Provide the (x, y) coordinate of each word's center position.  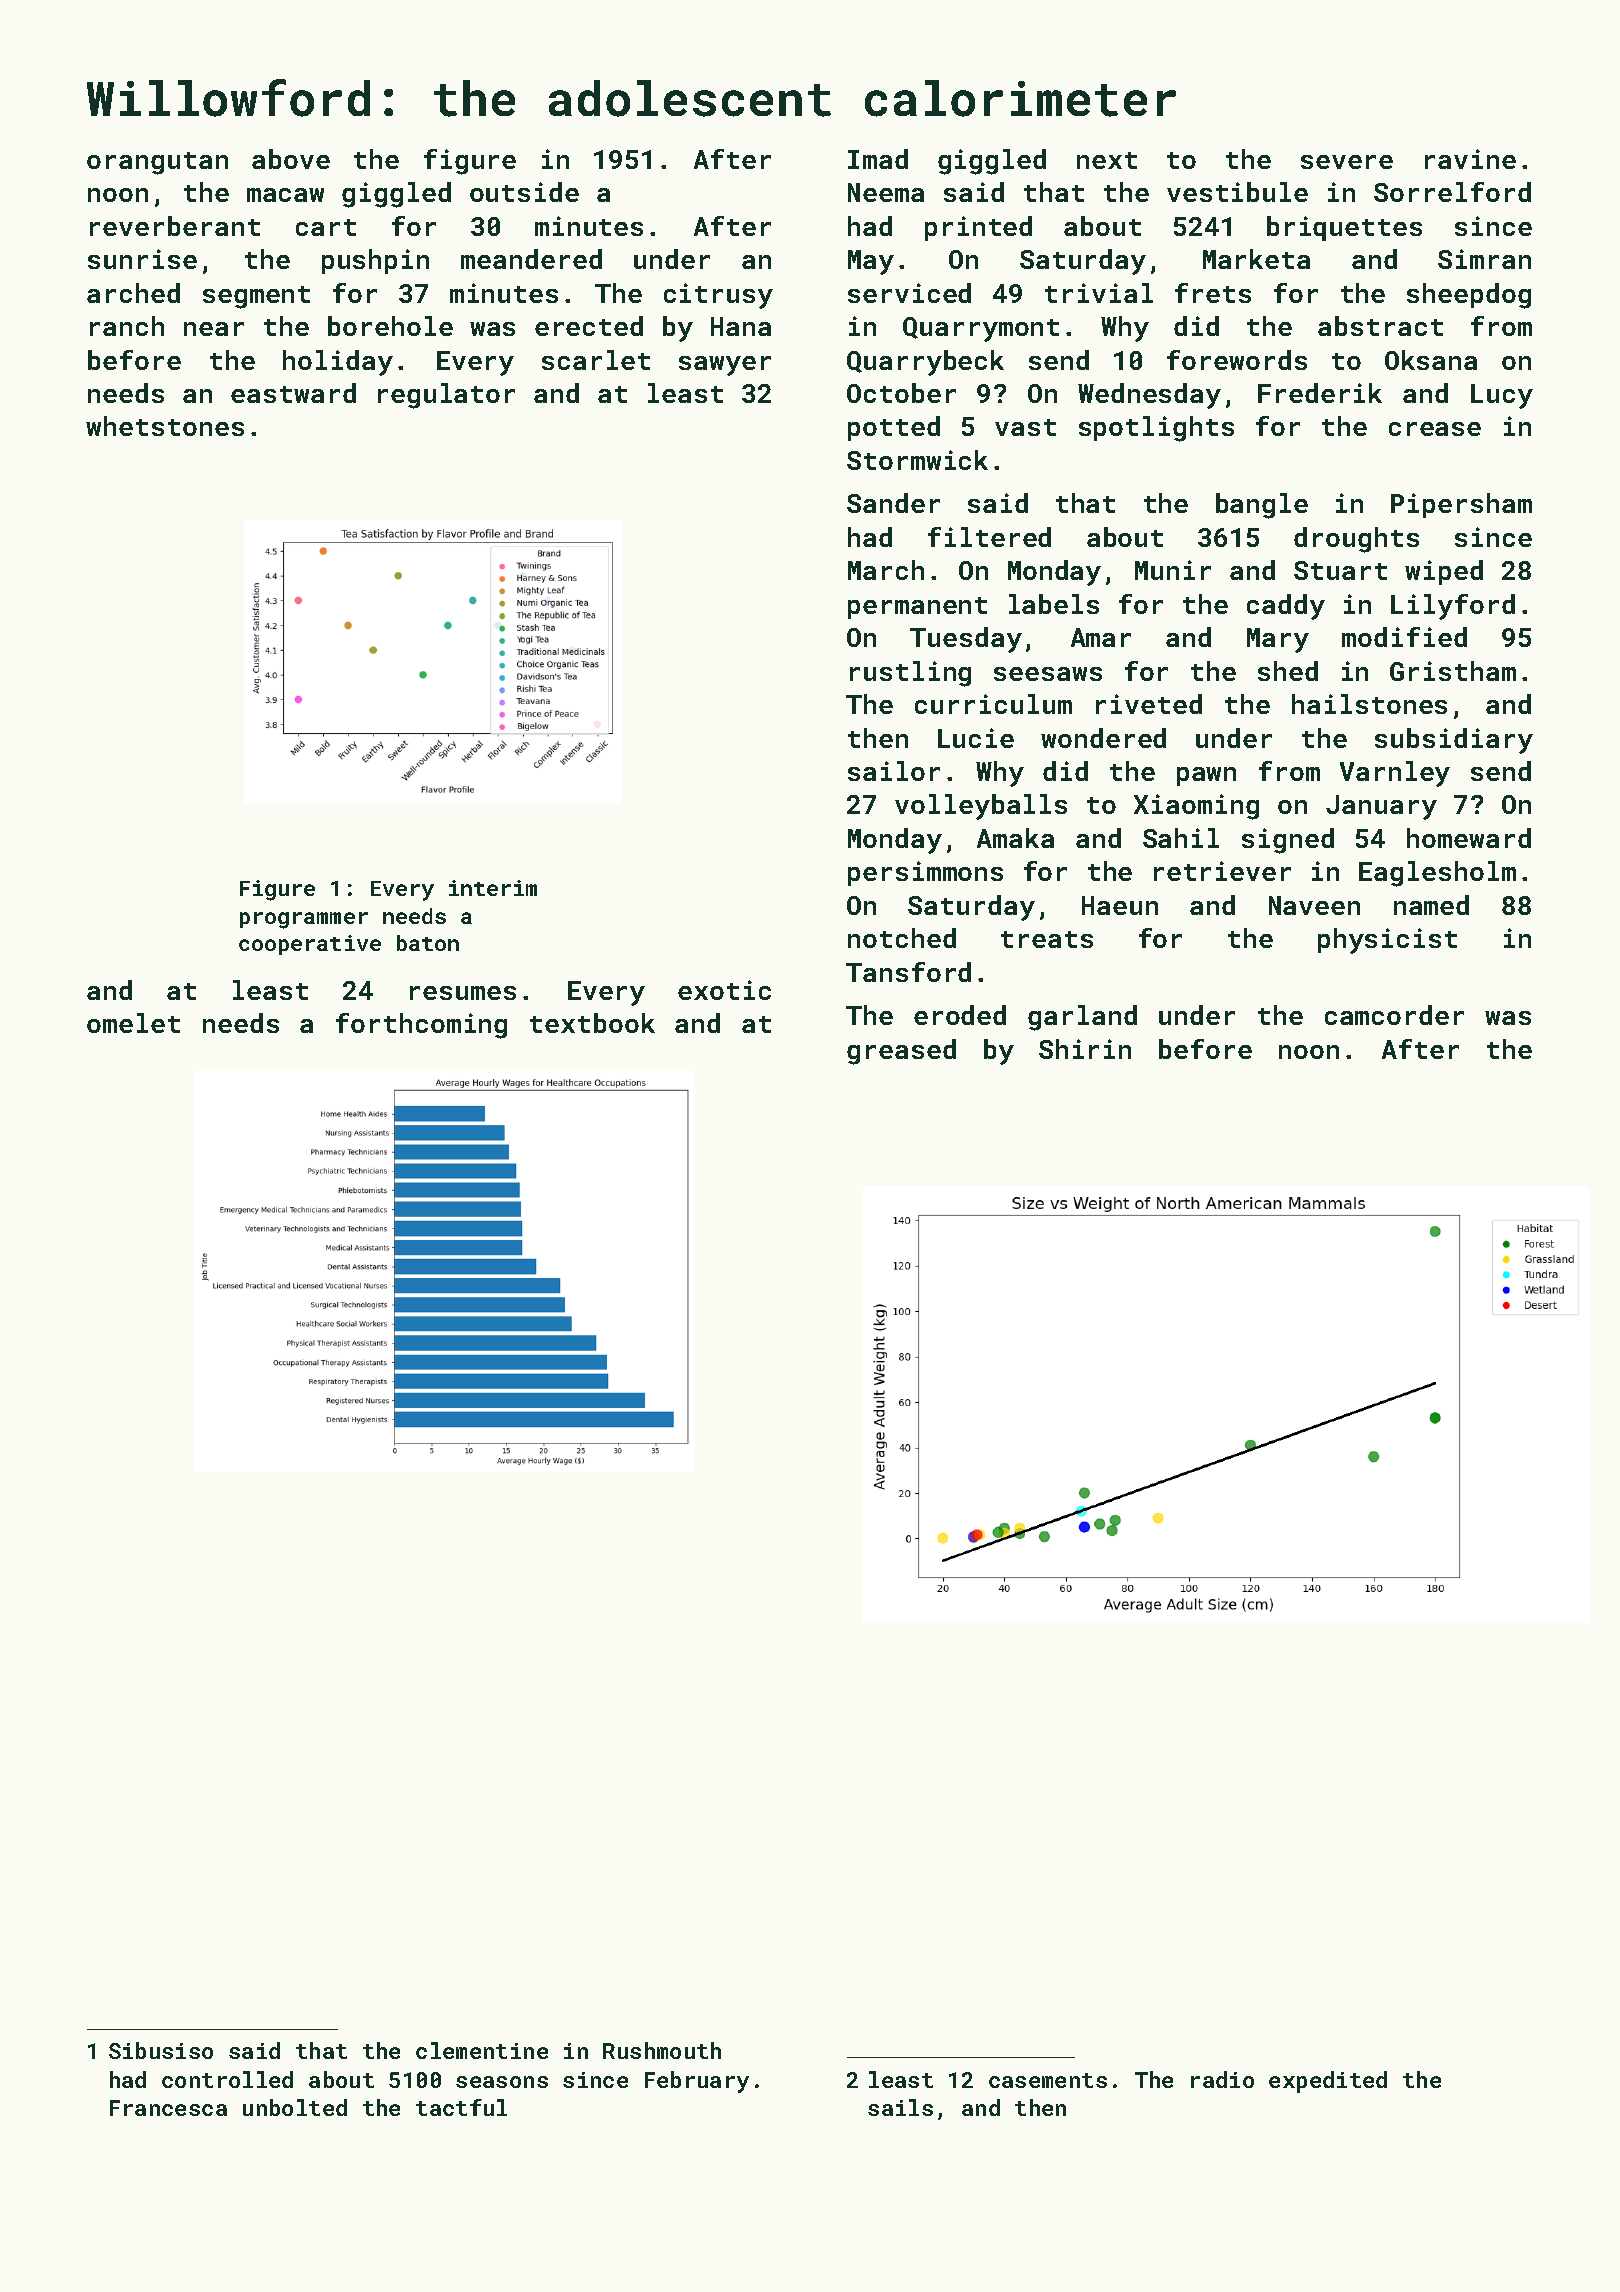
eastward (293, 393)
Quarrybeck (925, 363)
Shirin (1085, 1049)
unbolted (295, 2107)
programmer (304, 920)
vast (1025, 427)
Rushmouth (662, 2050)
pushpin (375, 261)
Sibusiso (161, 2050)
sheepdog (1469, 296)
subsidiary (1454, 741)
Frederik (1320, 393)
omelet (133, 1023)
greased (901, 1052)
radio (1222, 2079)
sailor (894, 771)
